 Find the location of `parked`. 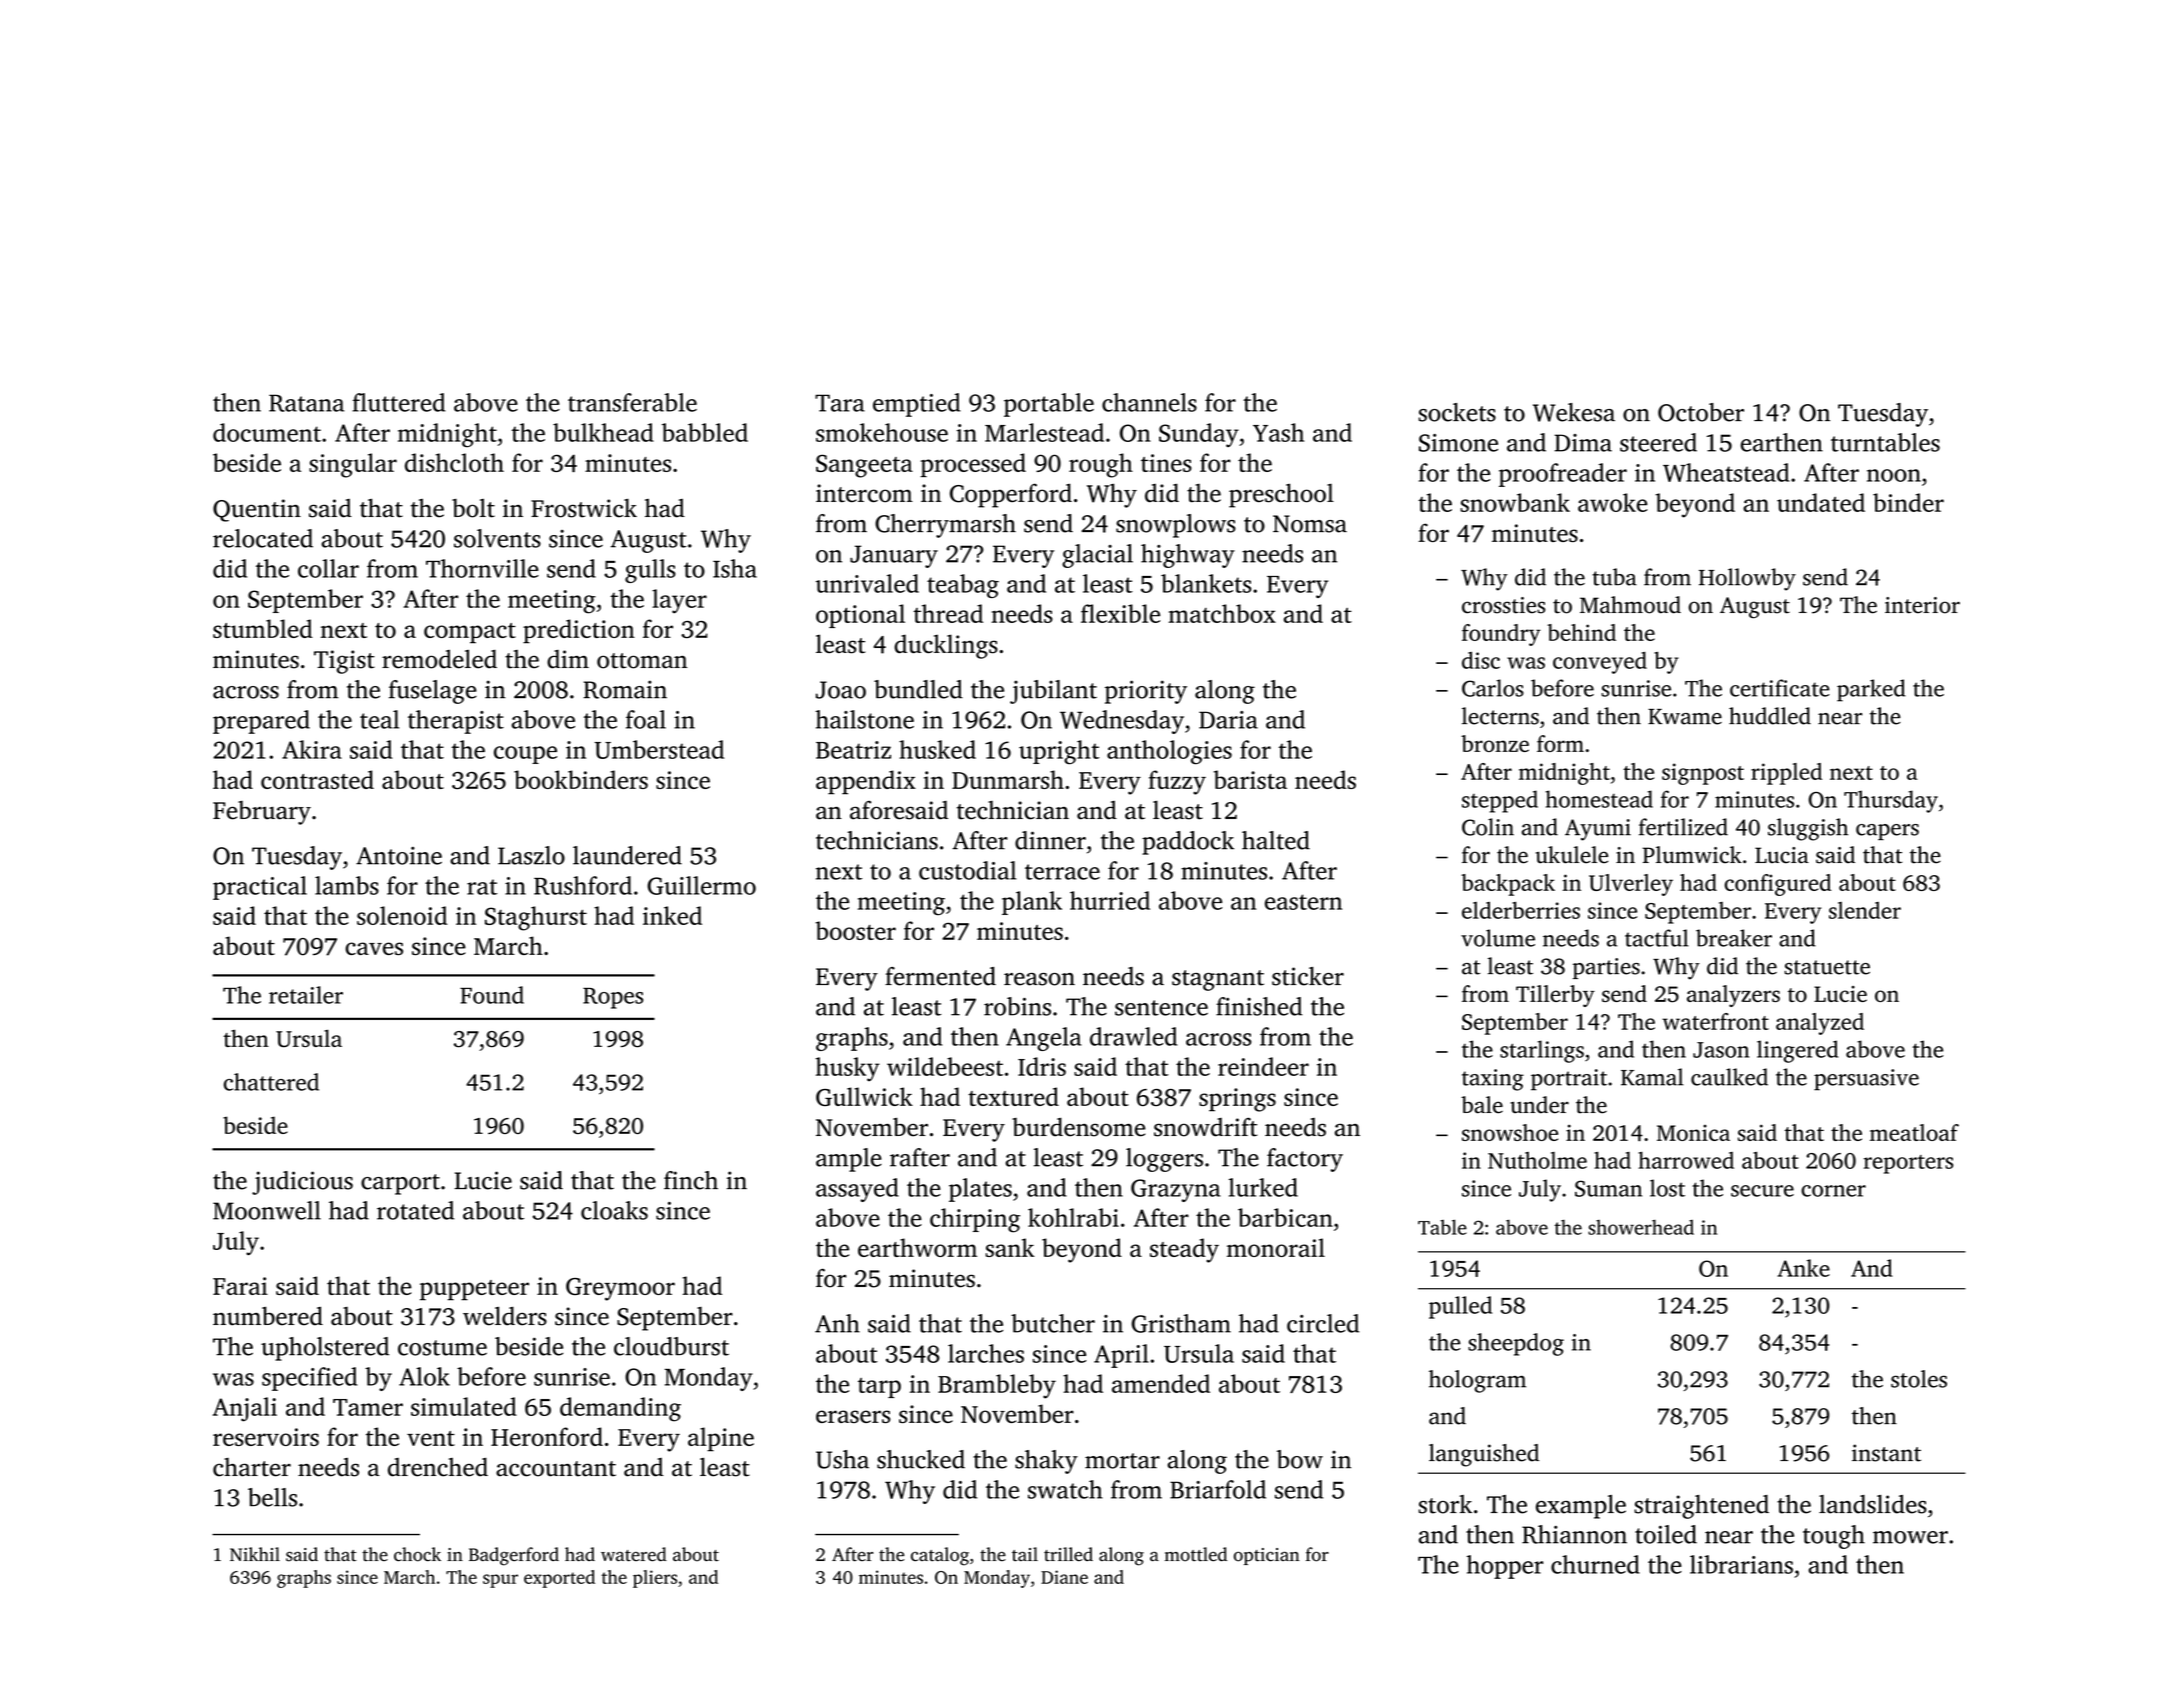

parked is located at coordinates (1871, 690).
